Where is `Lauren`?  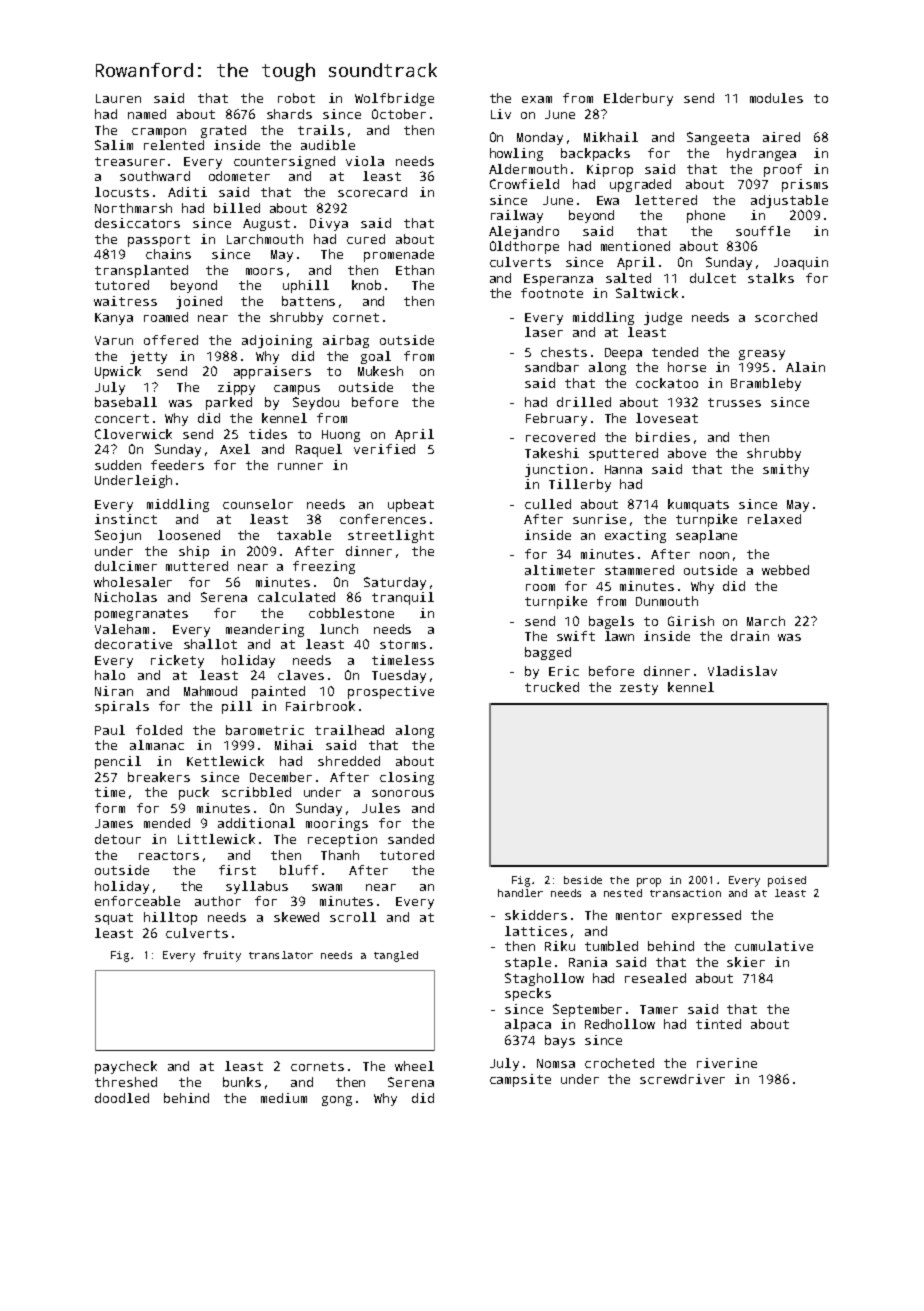 Lauren is located at coordinates (118, 98).
